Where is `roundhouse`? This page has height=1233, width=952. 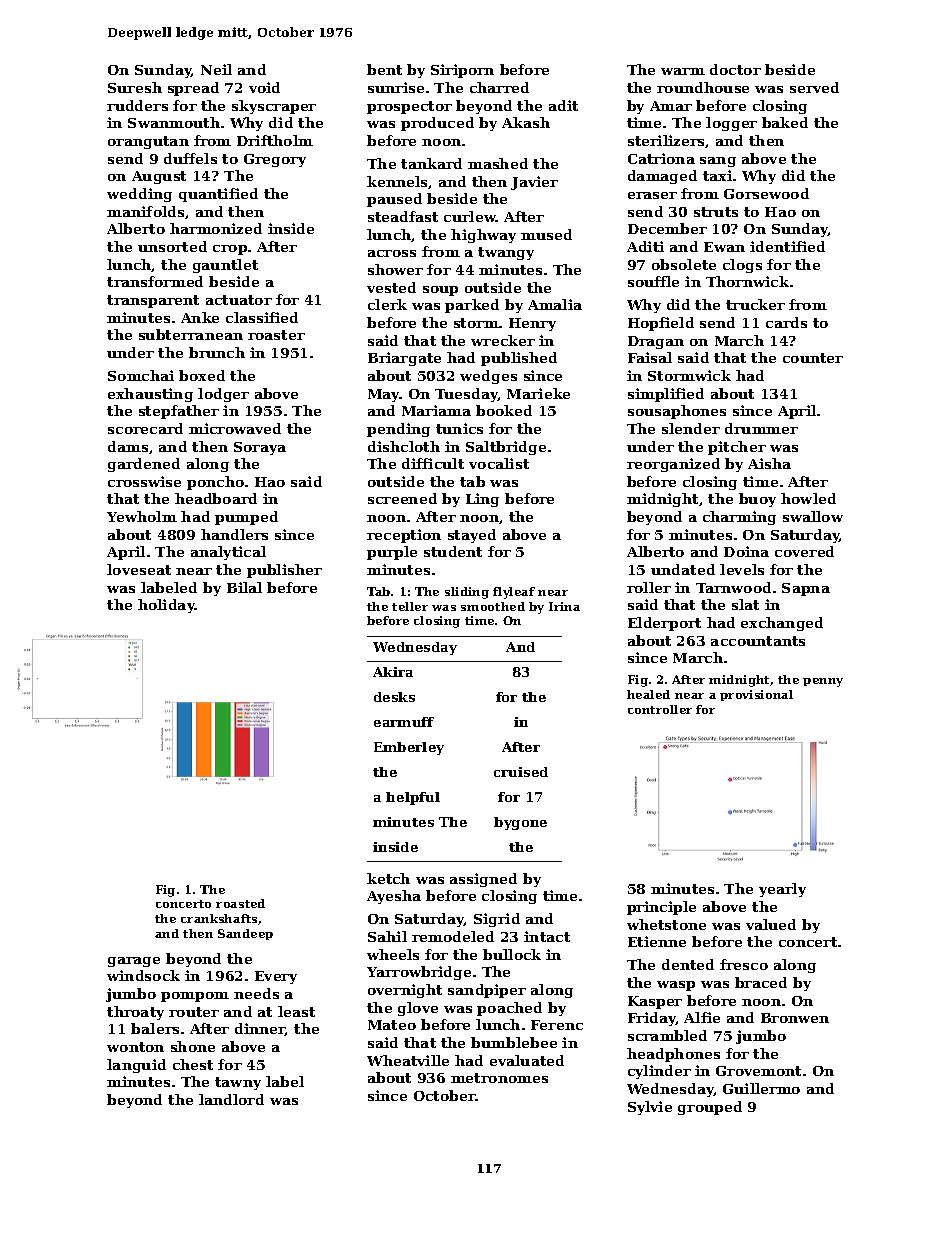 roundhouse is located at coordinates (703, 87).
